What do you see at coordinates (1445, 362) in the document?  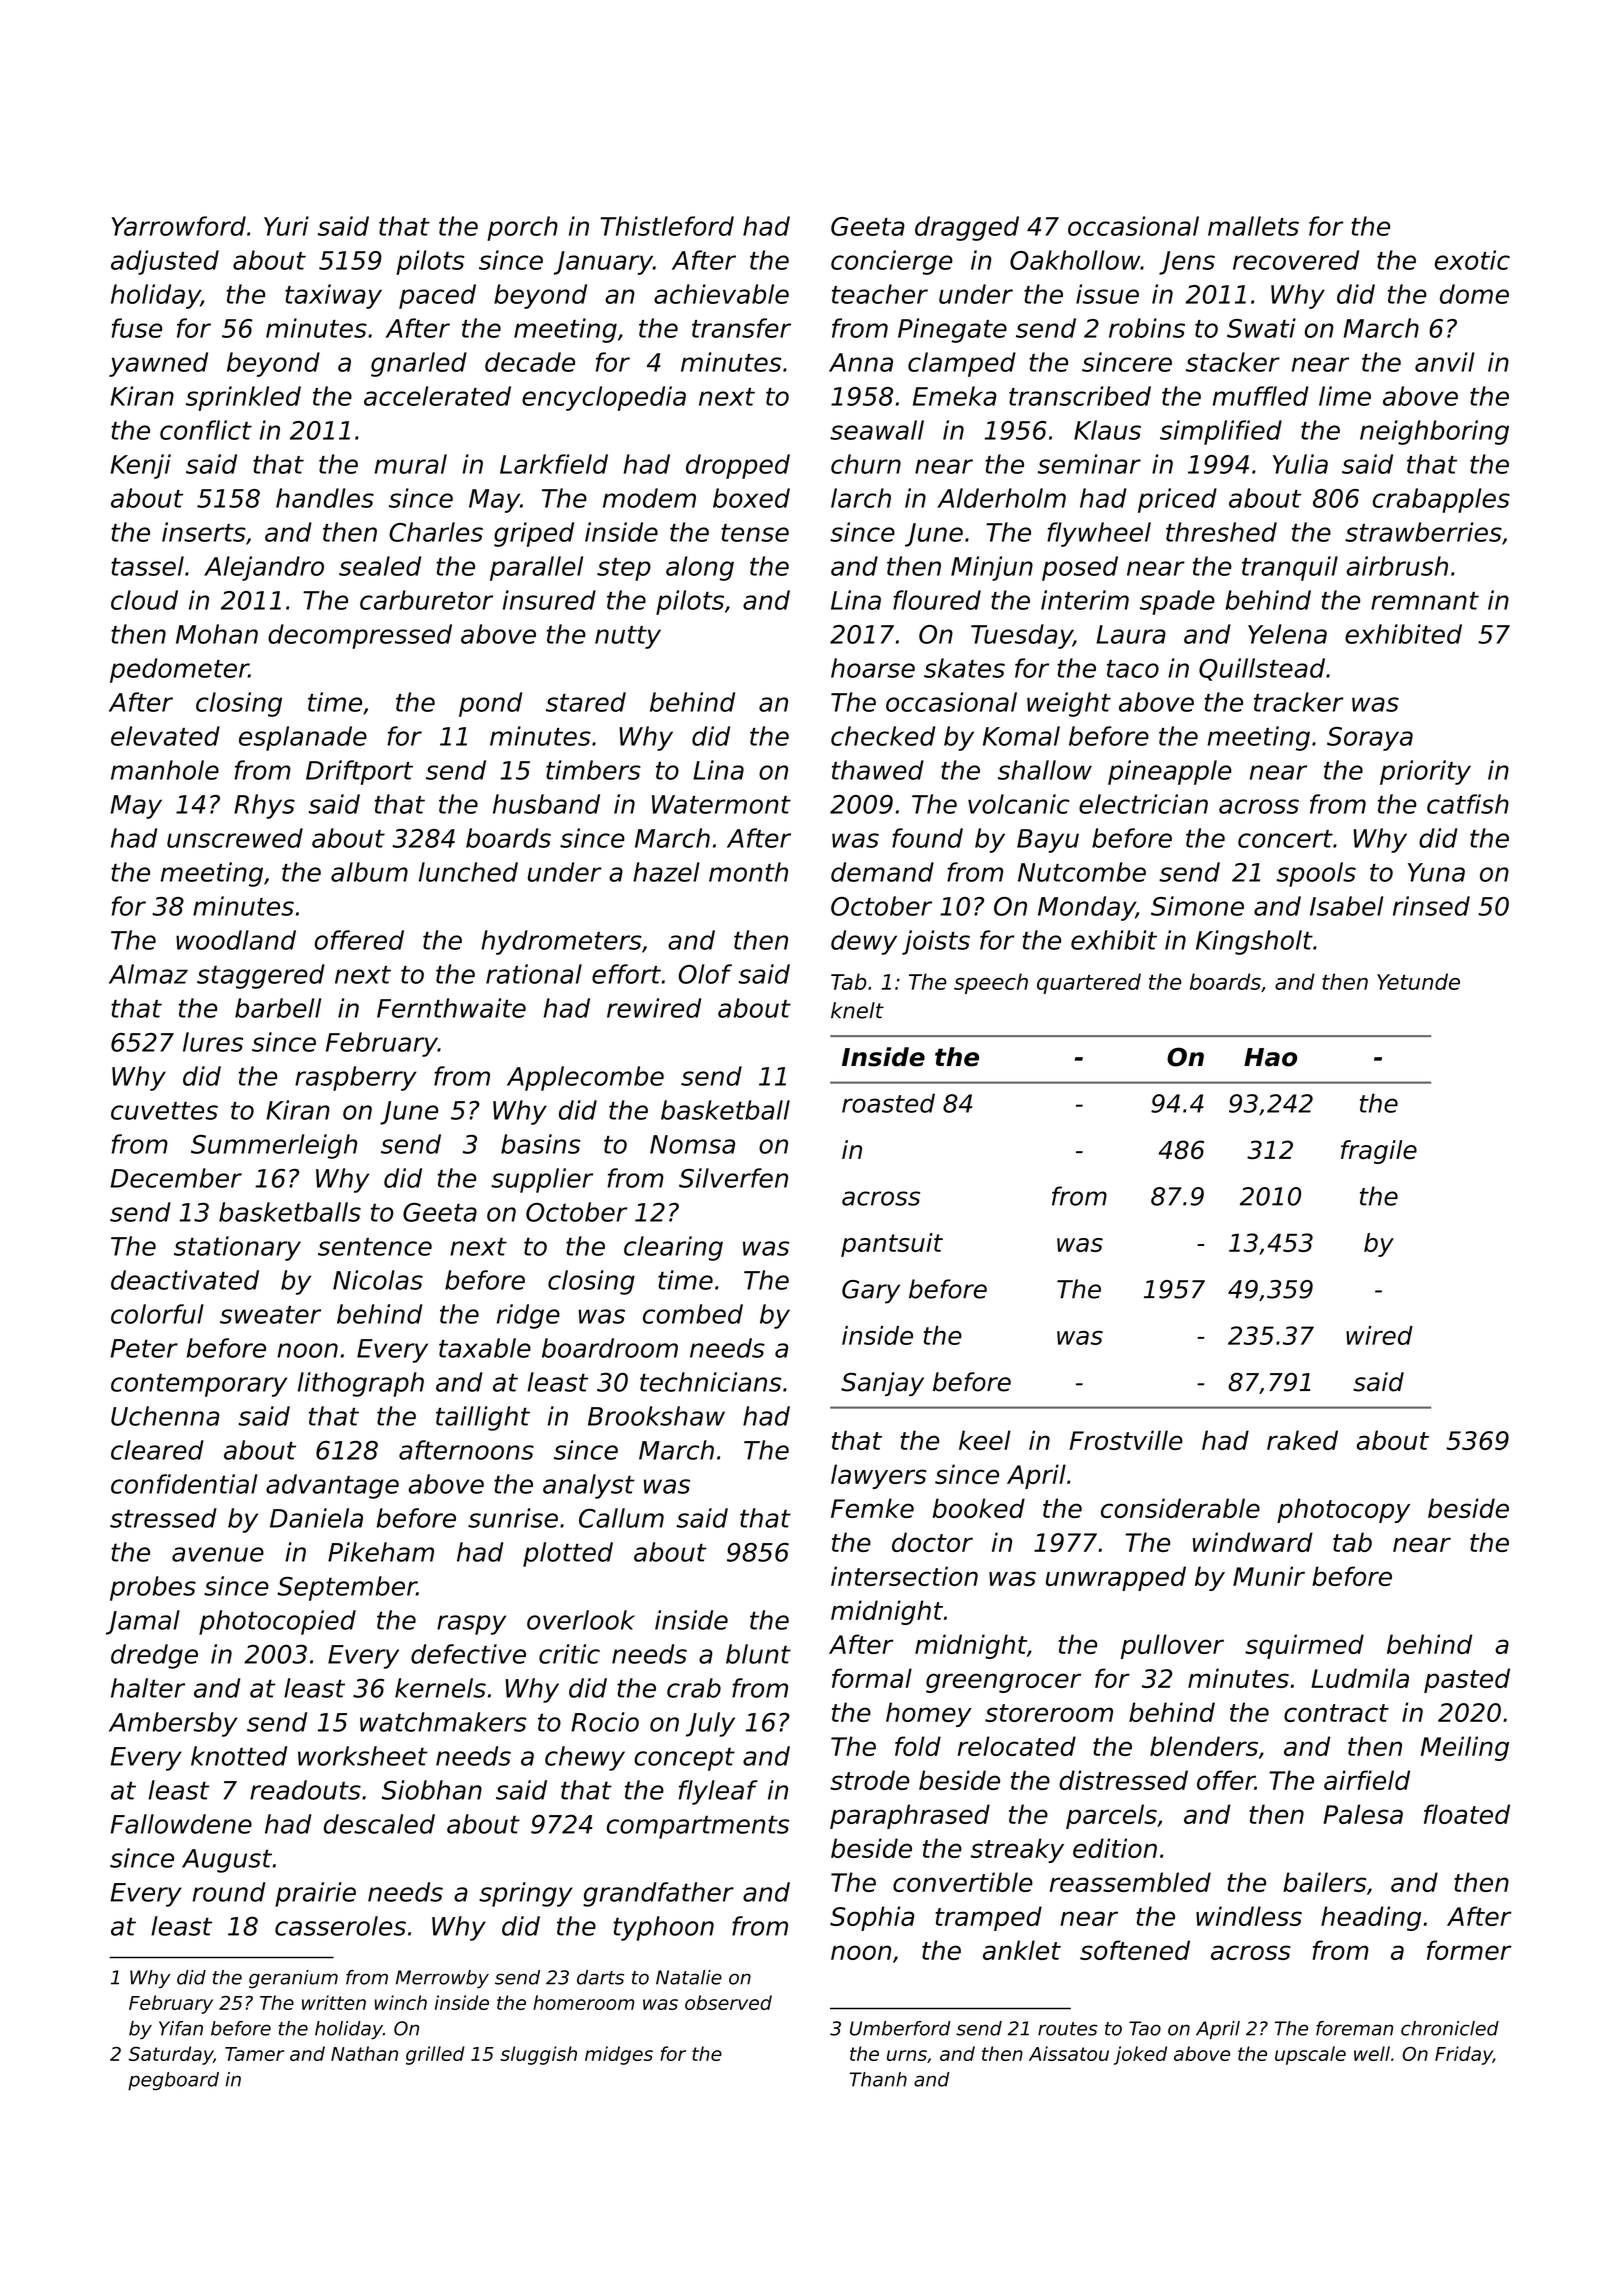 I see `anvil` at bounding box center [1445, 362].
